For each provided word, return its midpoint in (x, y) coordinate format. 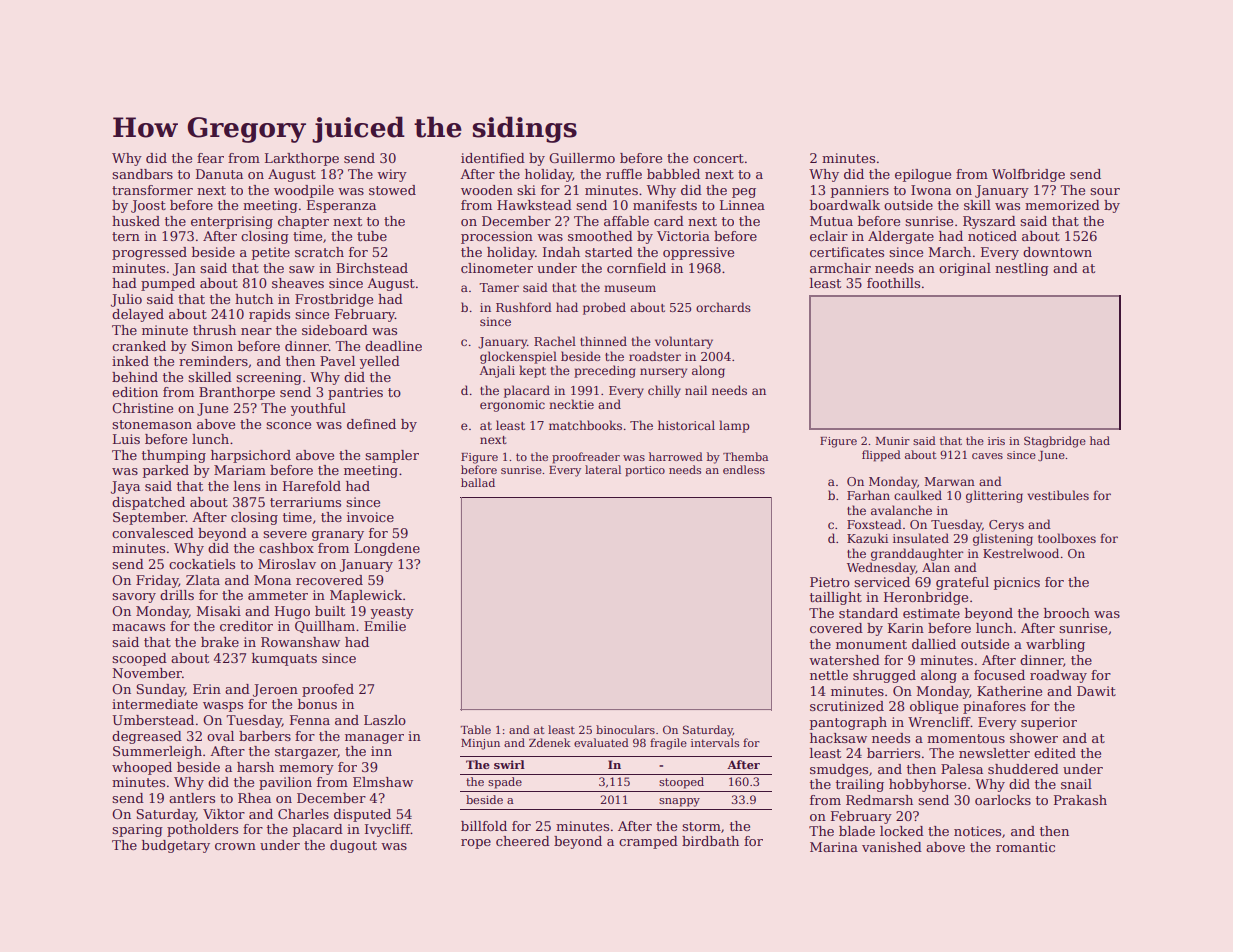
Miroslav (287, 564)
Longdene (387, 549)
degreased (147, 737)
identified (493, 158)
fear (210, 158)
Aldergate (901, 237)
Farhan (868, 495)
